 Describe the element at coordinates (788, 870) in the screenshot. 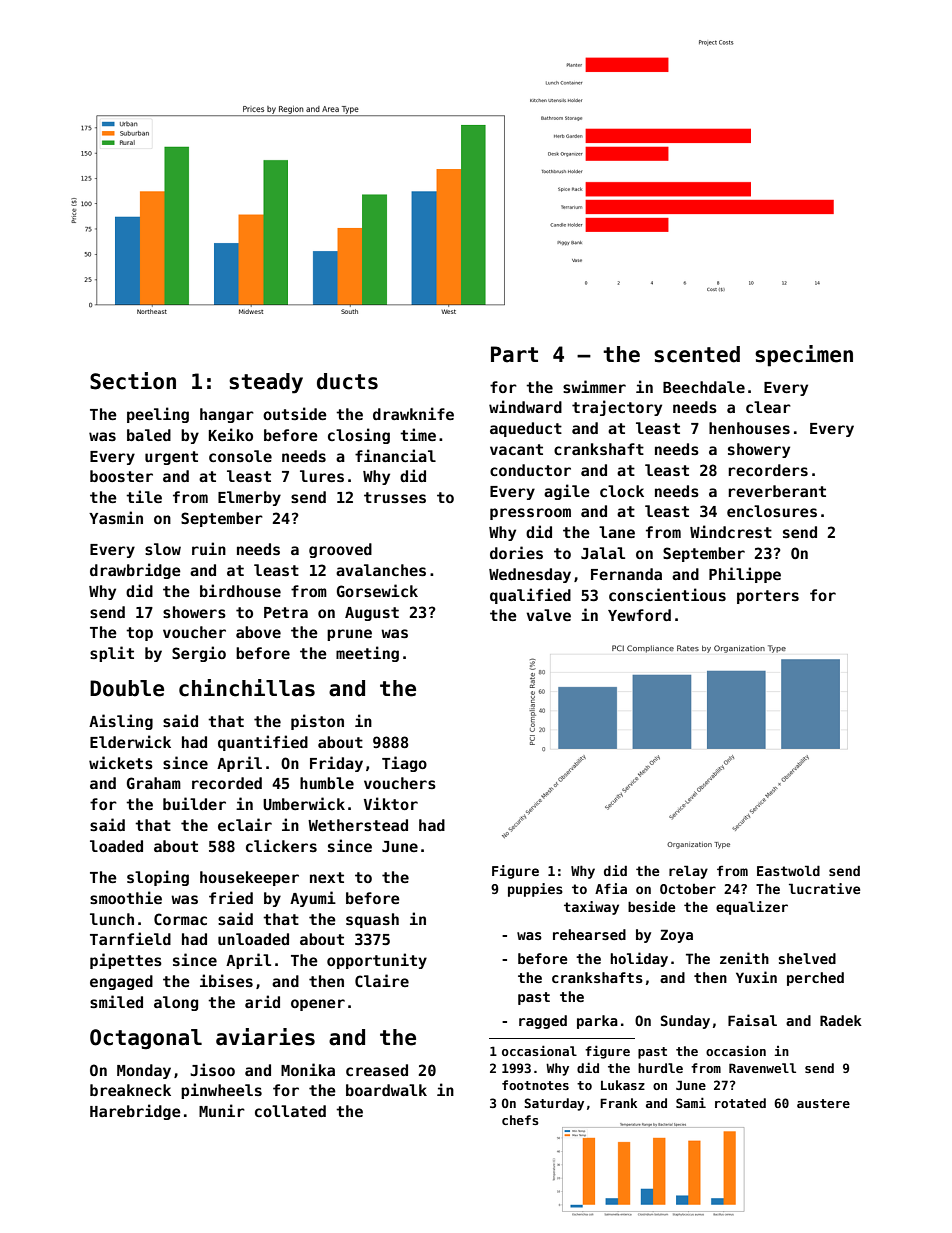

I see `Eastwold` at that location.
